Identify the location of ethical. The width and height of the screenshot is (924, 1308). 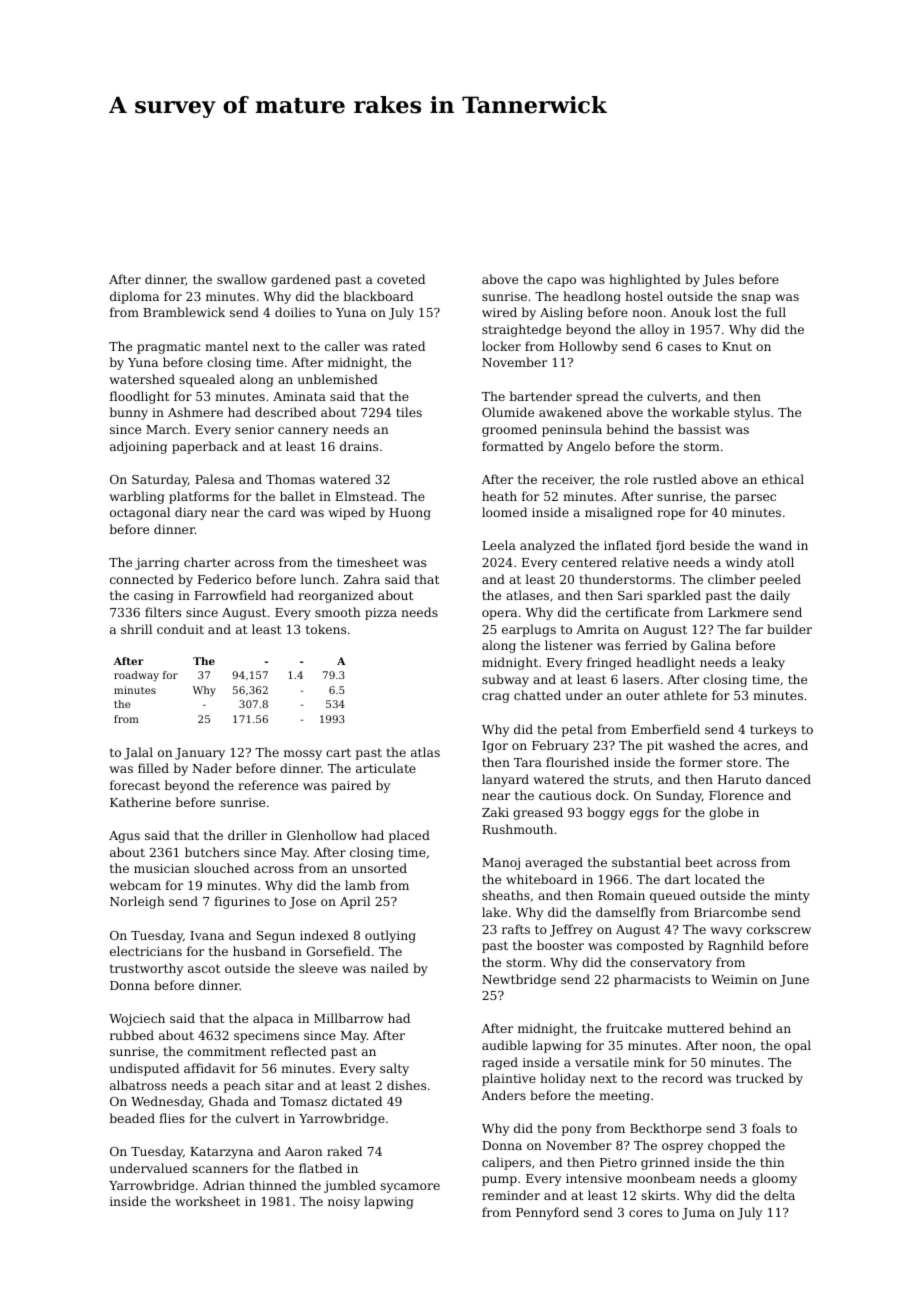
(783, 479).
